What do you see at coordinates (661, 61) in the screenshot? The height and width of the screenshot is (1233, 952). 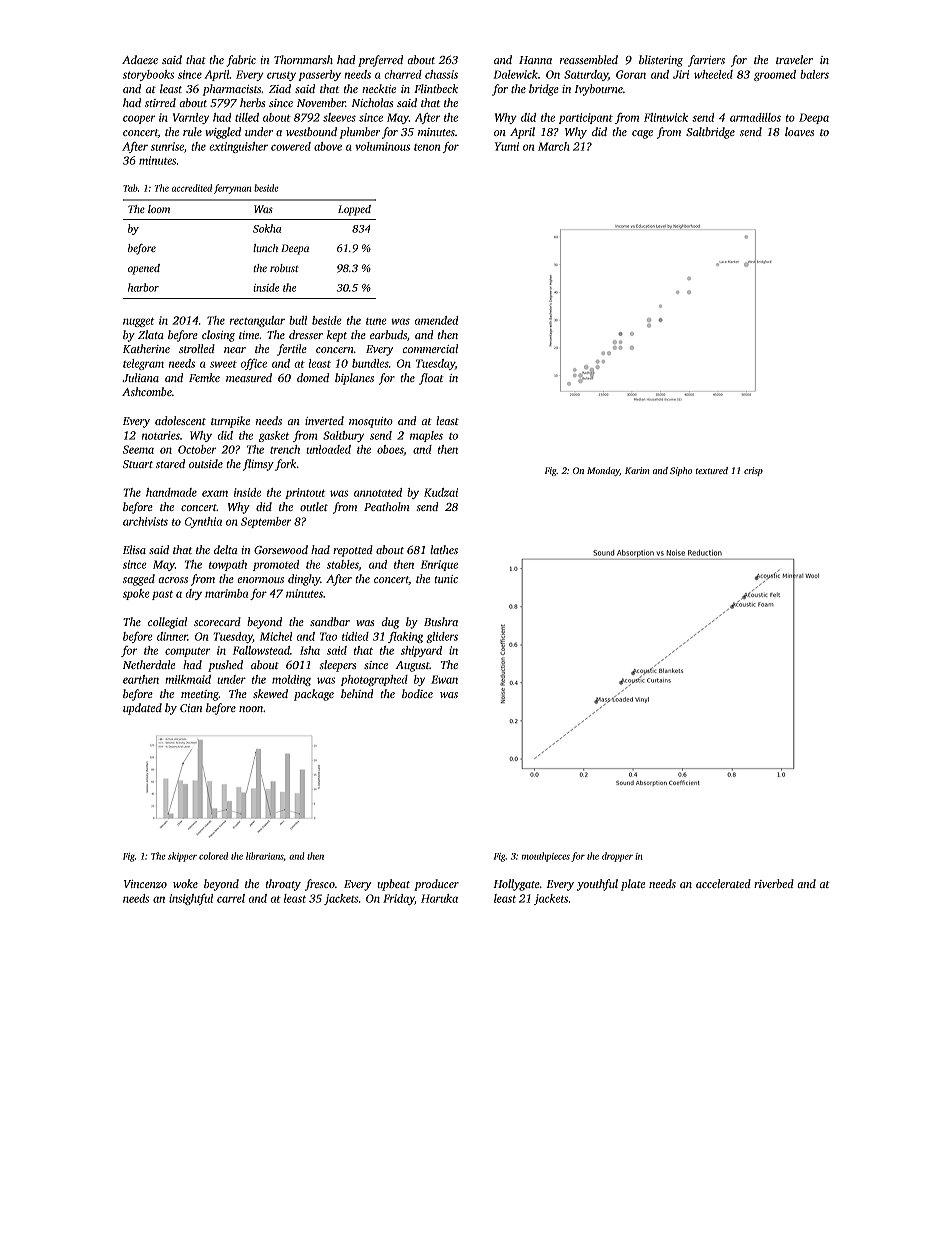 I see `blistering` at bounding box center [661, 61].
